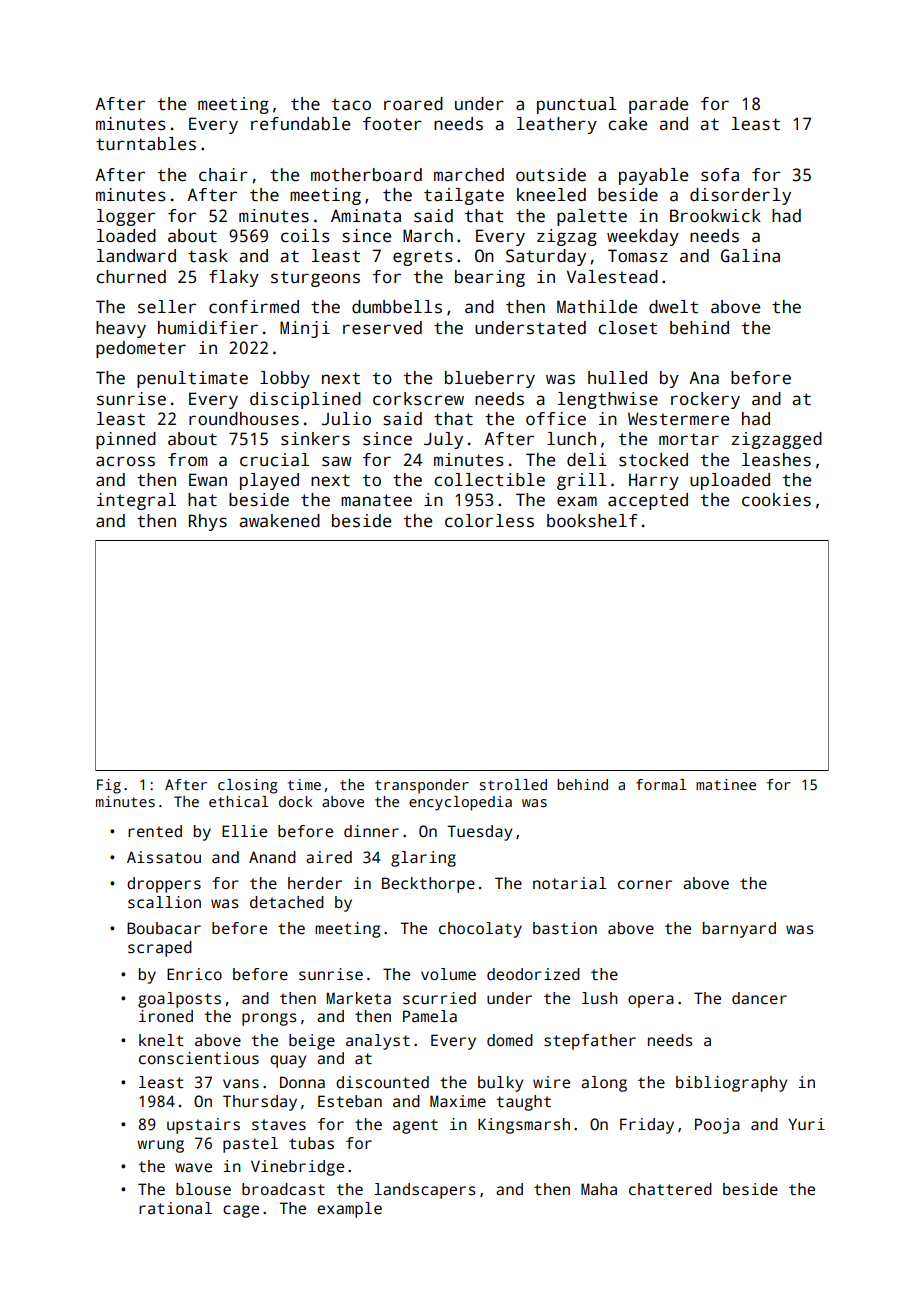 Image resolution: width=924 pixels, height=1308 pixels. What do you see at coordinates (524, 1126) in the page?
I see `Kingsmarsh` at bounding box center [524, 1126].
